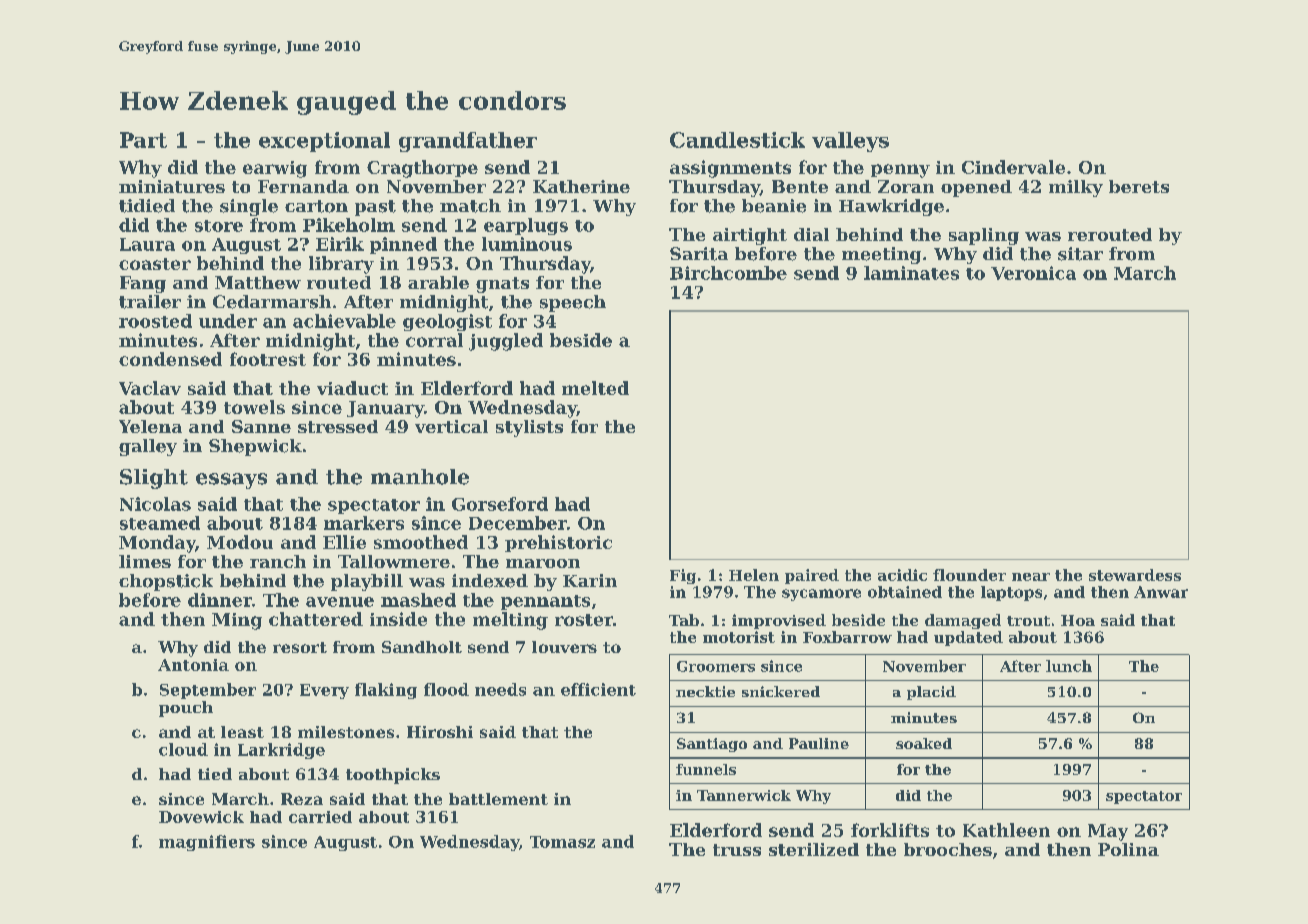  I want to click on ranch, so click(278, 561).
